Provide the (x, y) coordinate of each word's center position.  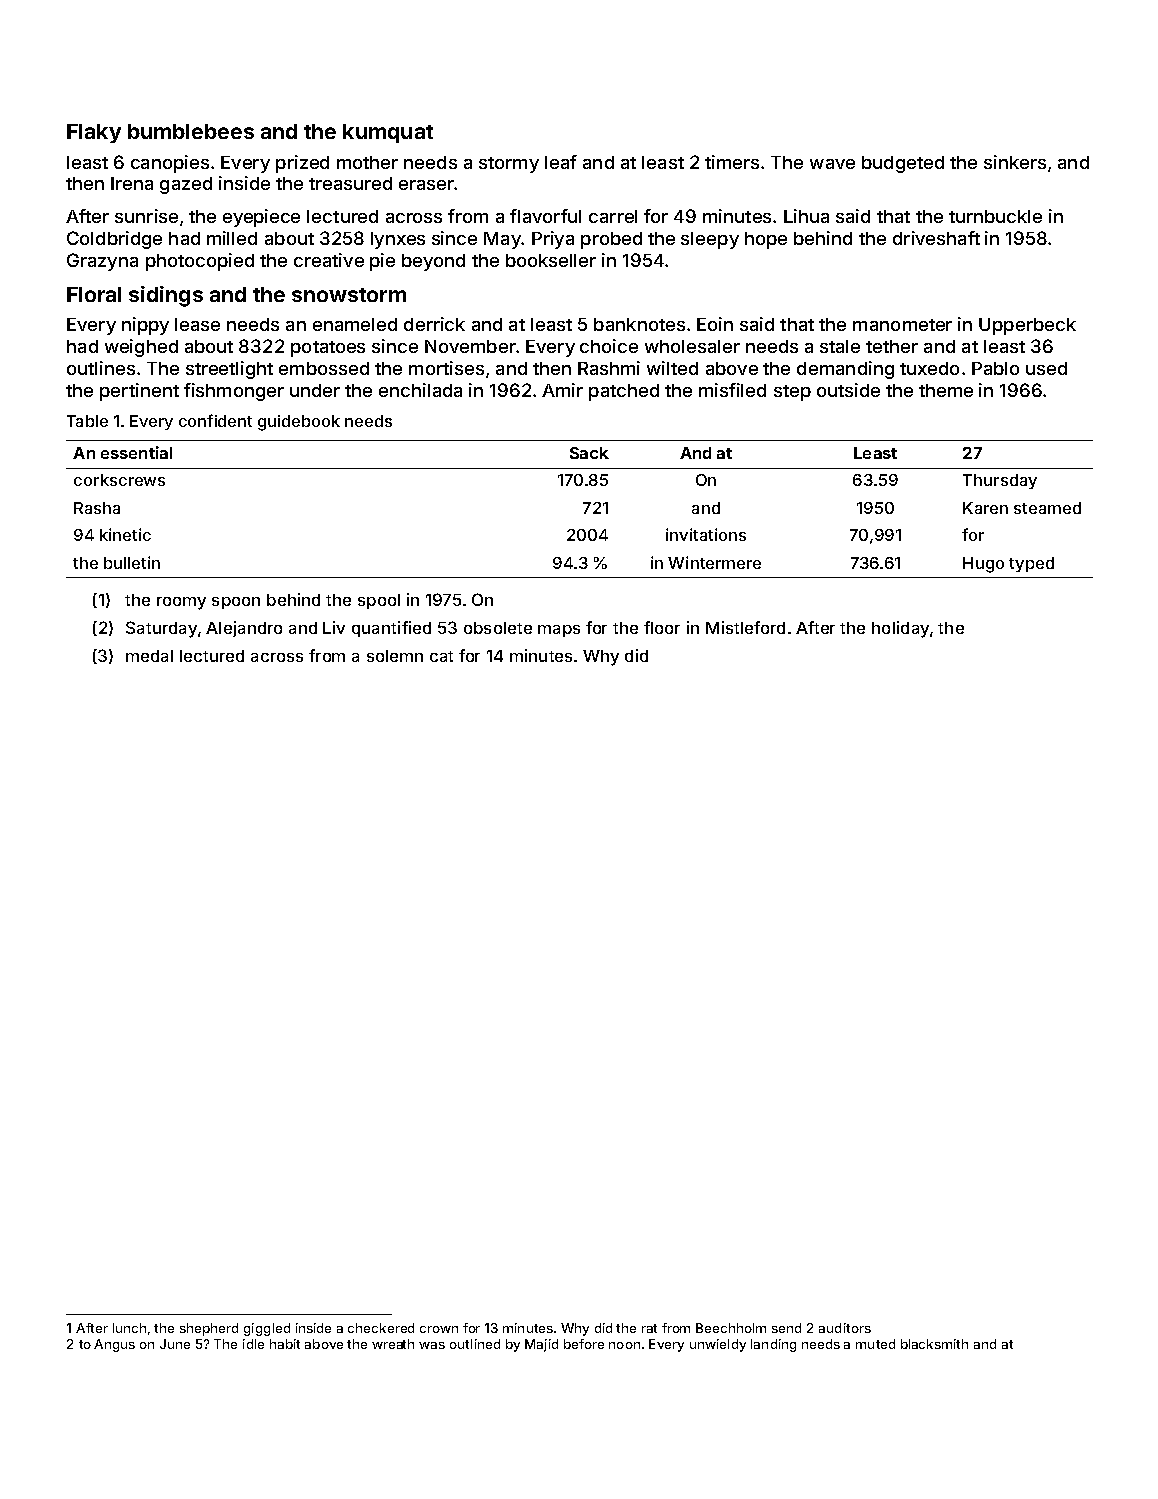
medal (149, 656)
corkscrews (119, 480)
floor (662, 627)
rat (649, 1328)
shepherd (209, 1329)
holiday (900, 629)
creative (329, 260)
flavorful (545, 216)
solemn (395, 656)
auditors (845, 1328)
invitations (706, 534)
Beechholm (731, 1328)
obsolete (498, 628)
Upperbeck (1027, 326)
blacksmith (934, 1344)
